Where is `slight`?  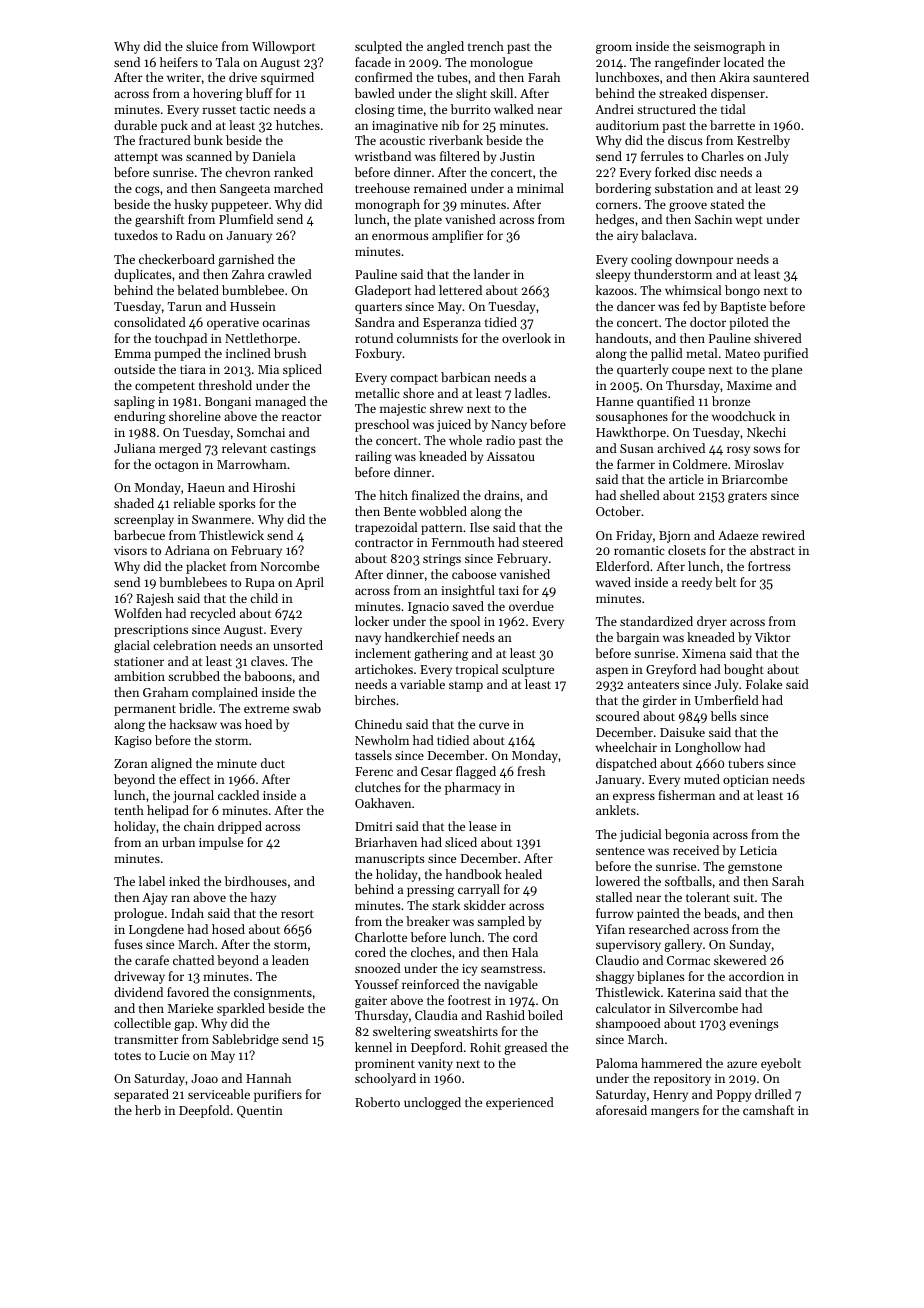 slight is located at coordinates (471, 94).
